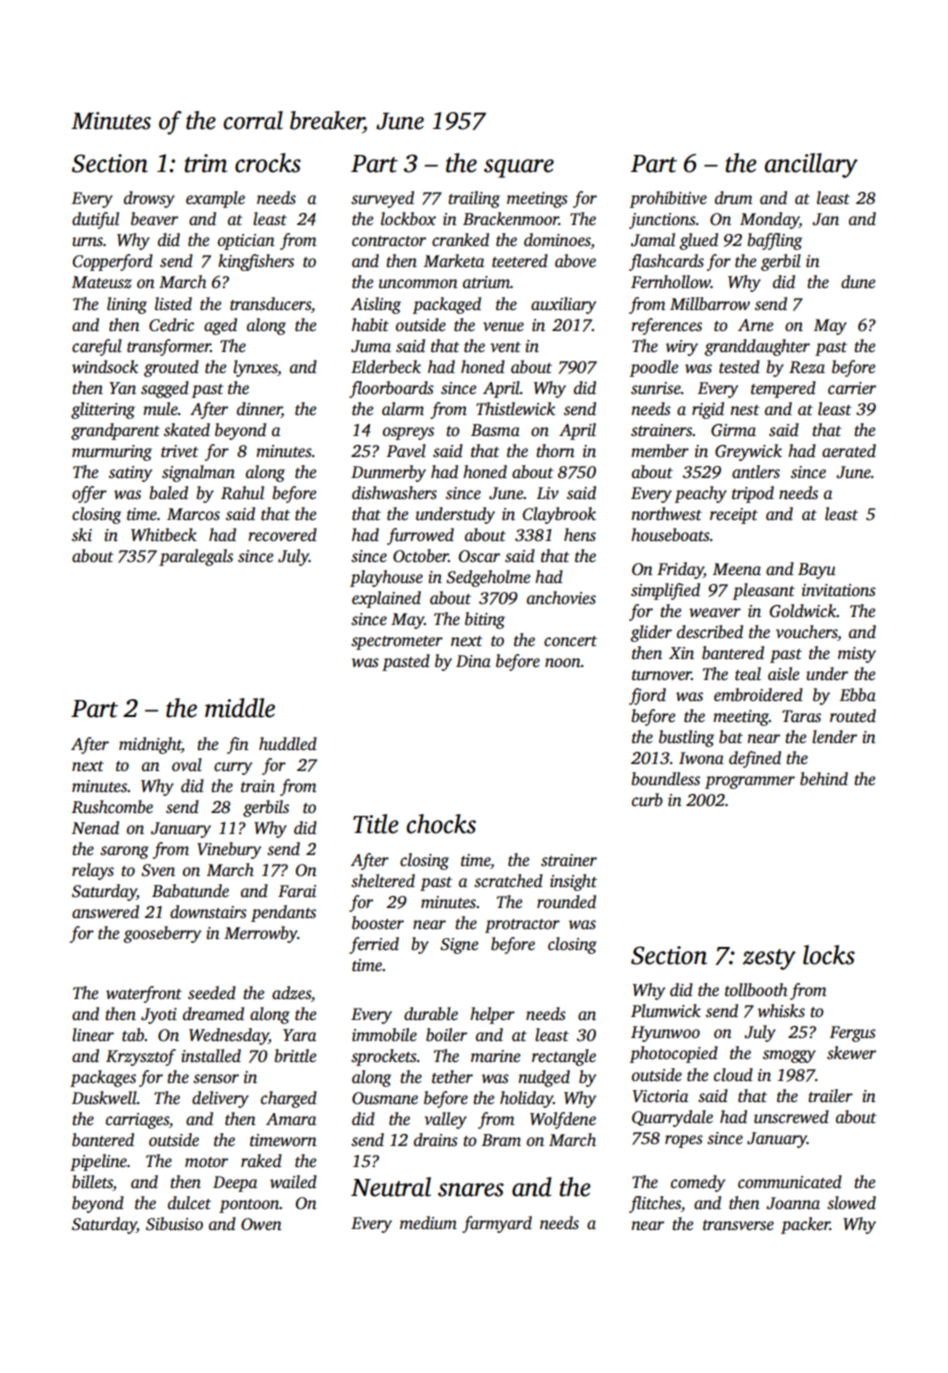 The width and height of the screenshot is (948, 1373). What do you see at coordinates (580, 535) in the screenshot?
I see `hens` at bounding box center [580, 535].
